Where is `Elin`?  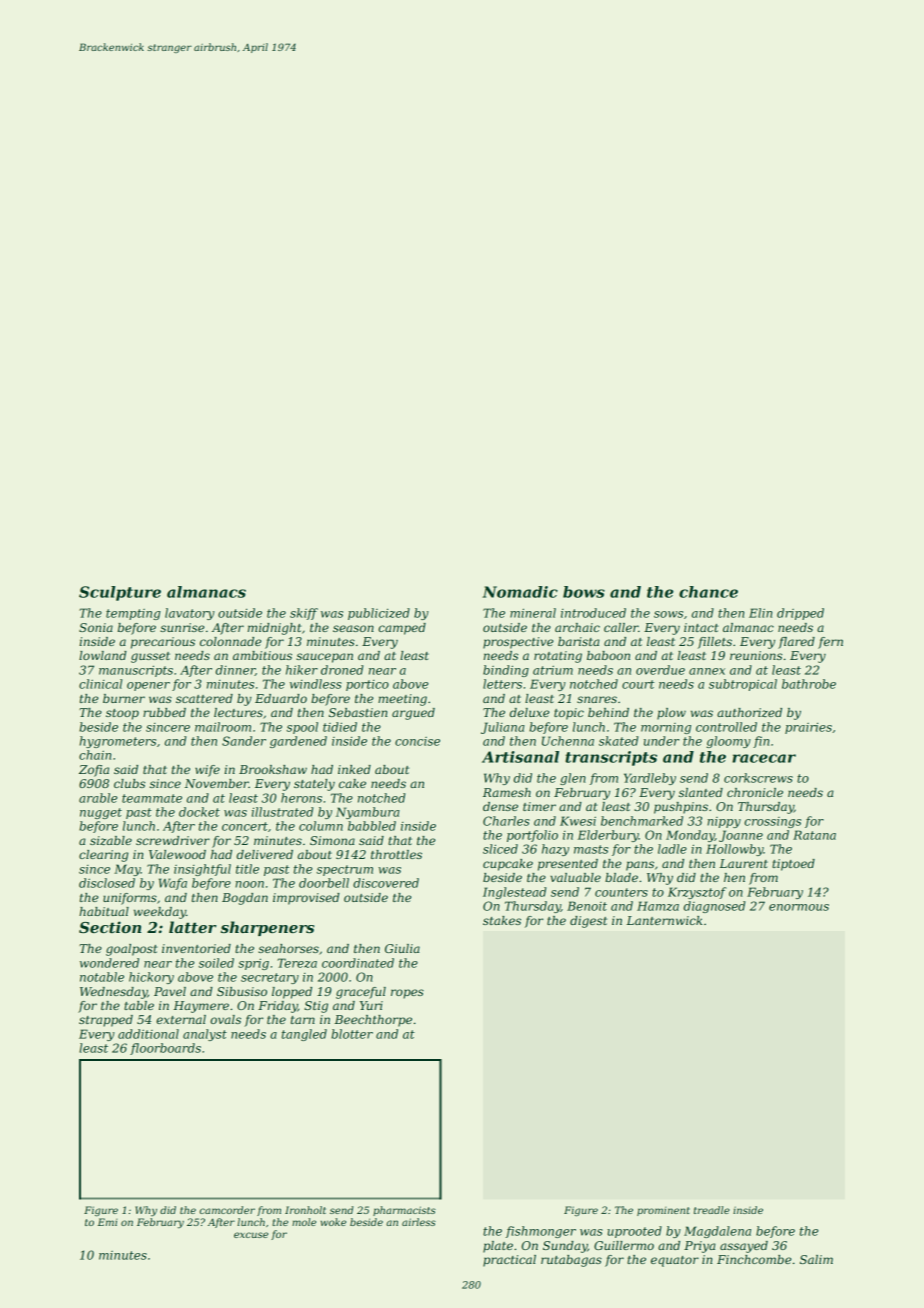 Elin is located at coordinates (760, 613).
